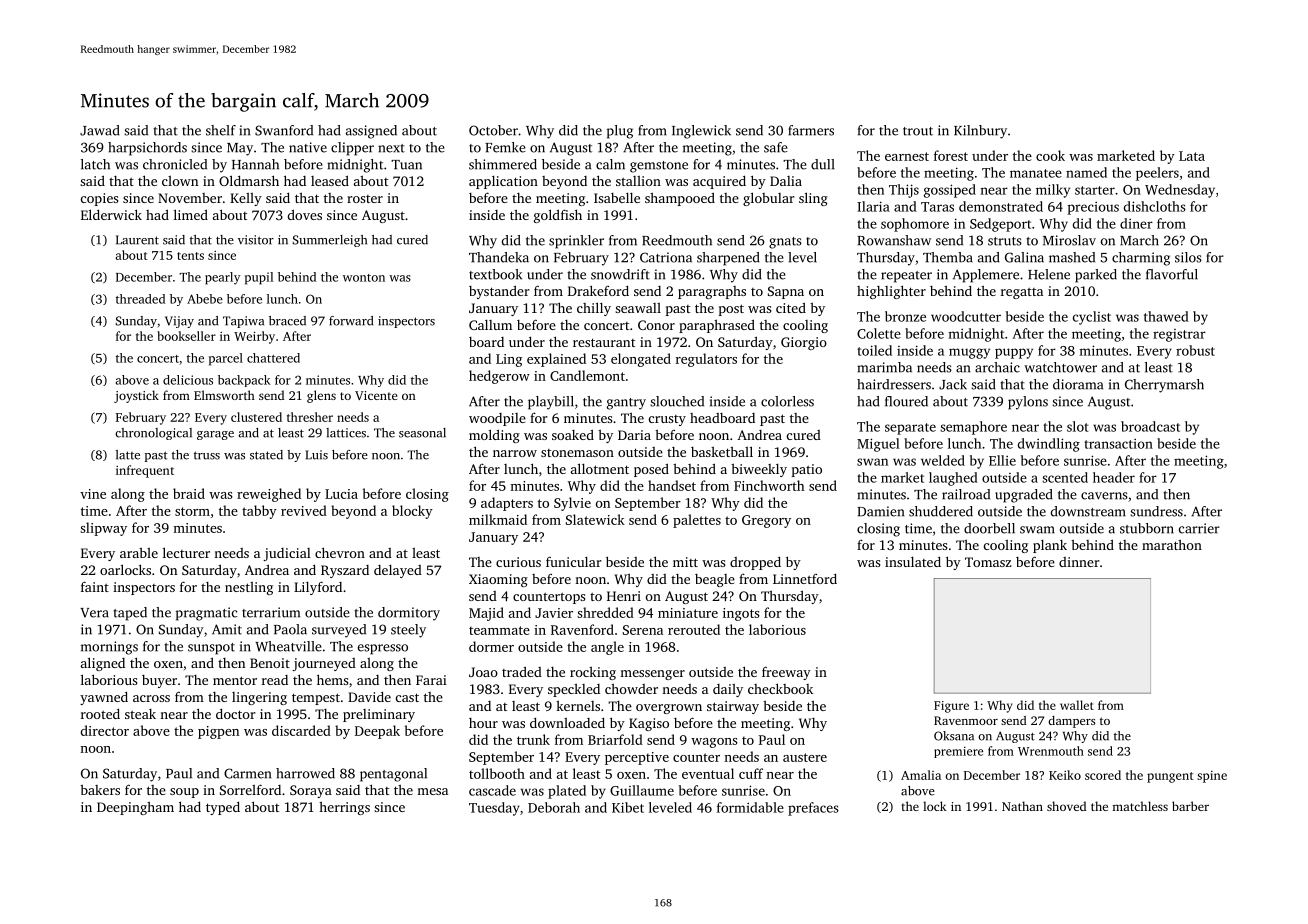  I want to click on Sapna, so click(786, 292).
